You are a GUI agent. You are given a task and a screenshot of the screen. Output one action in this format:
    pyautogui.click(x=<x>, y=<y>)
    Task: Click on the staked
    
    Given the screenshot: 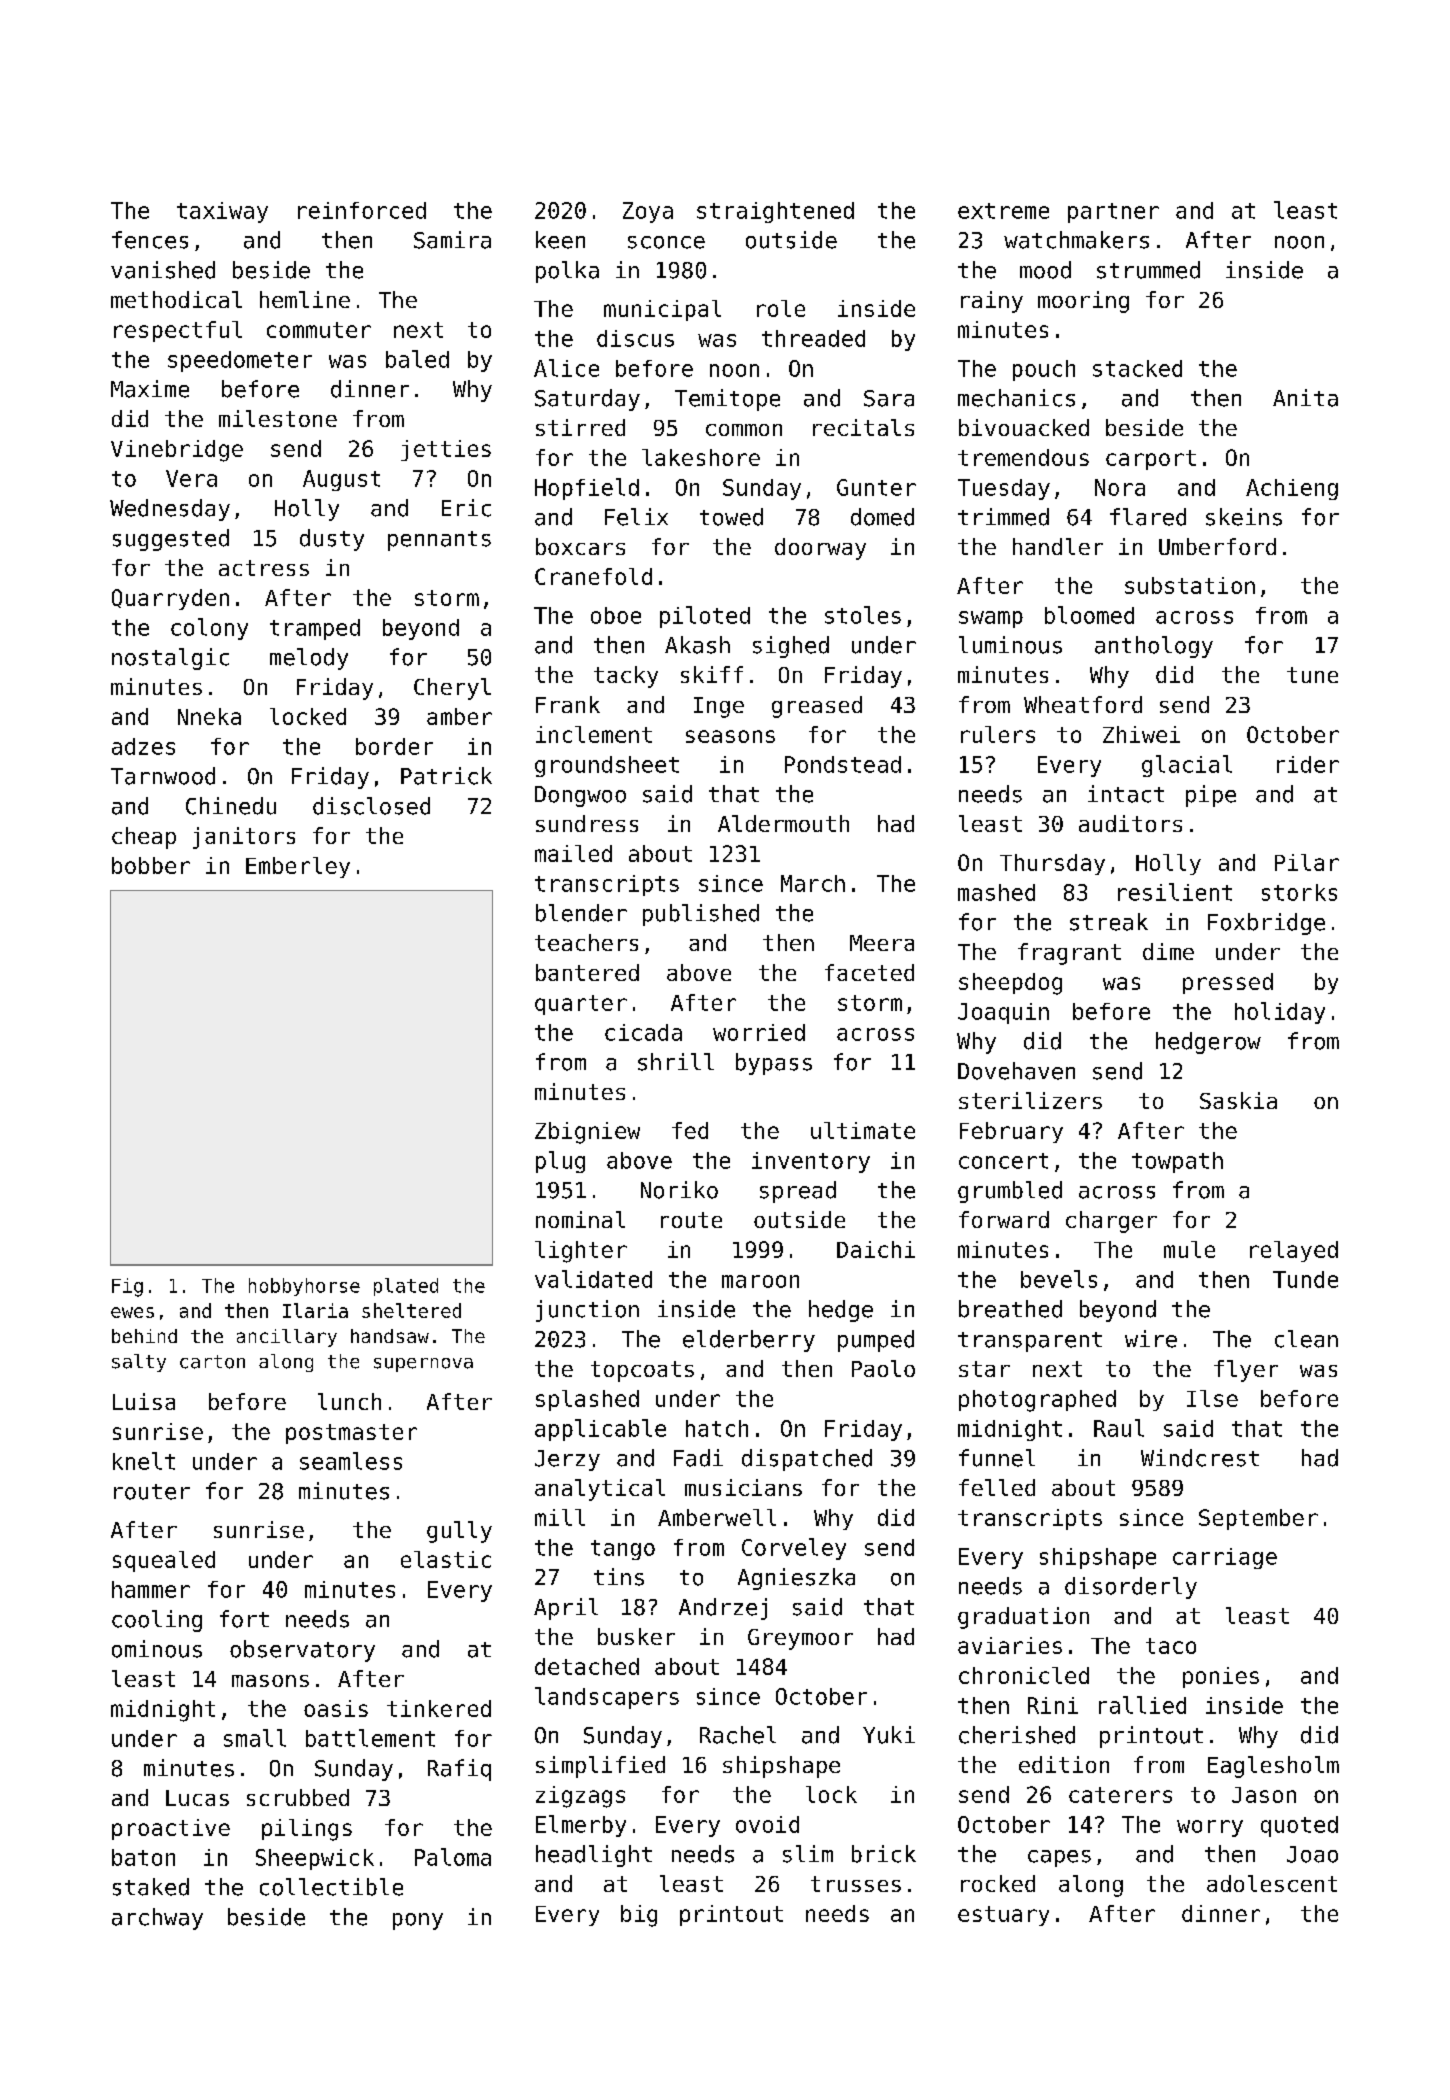 What is the action you would take?
    pyautogui.click(x=151, y=1887)
